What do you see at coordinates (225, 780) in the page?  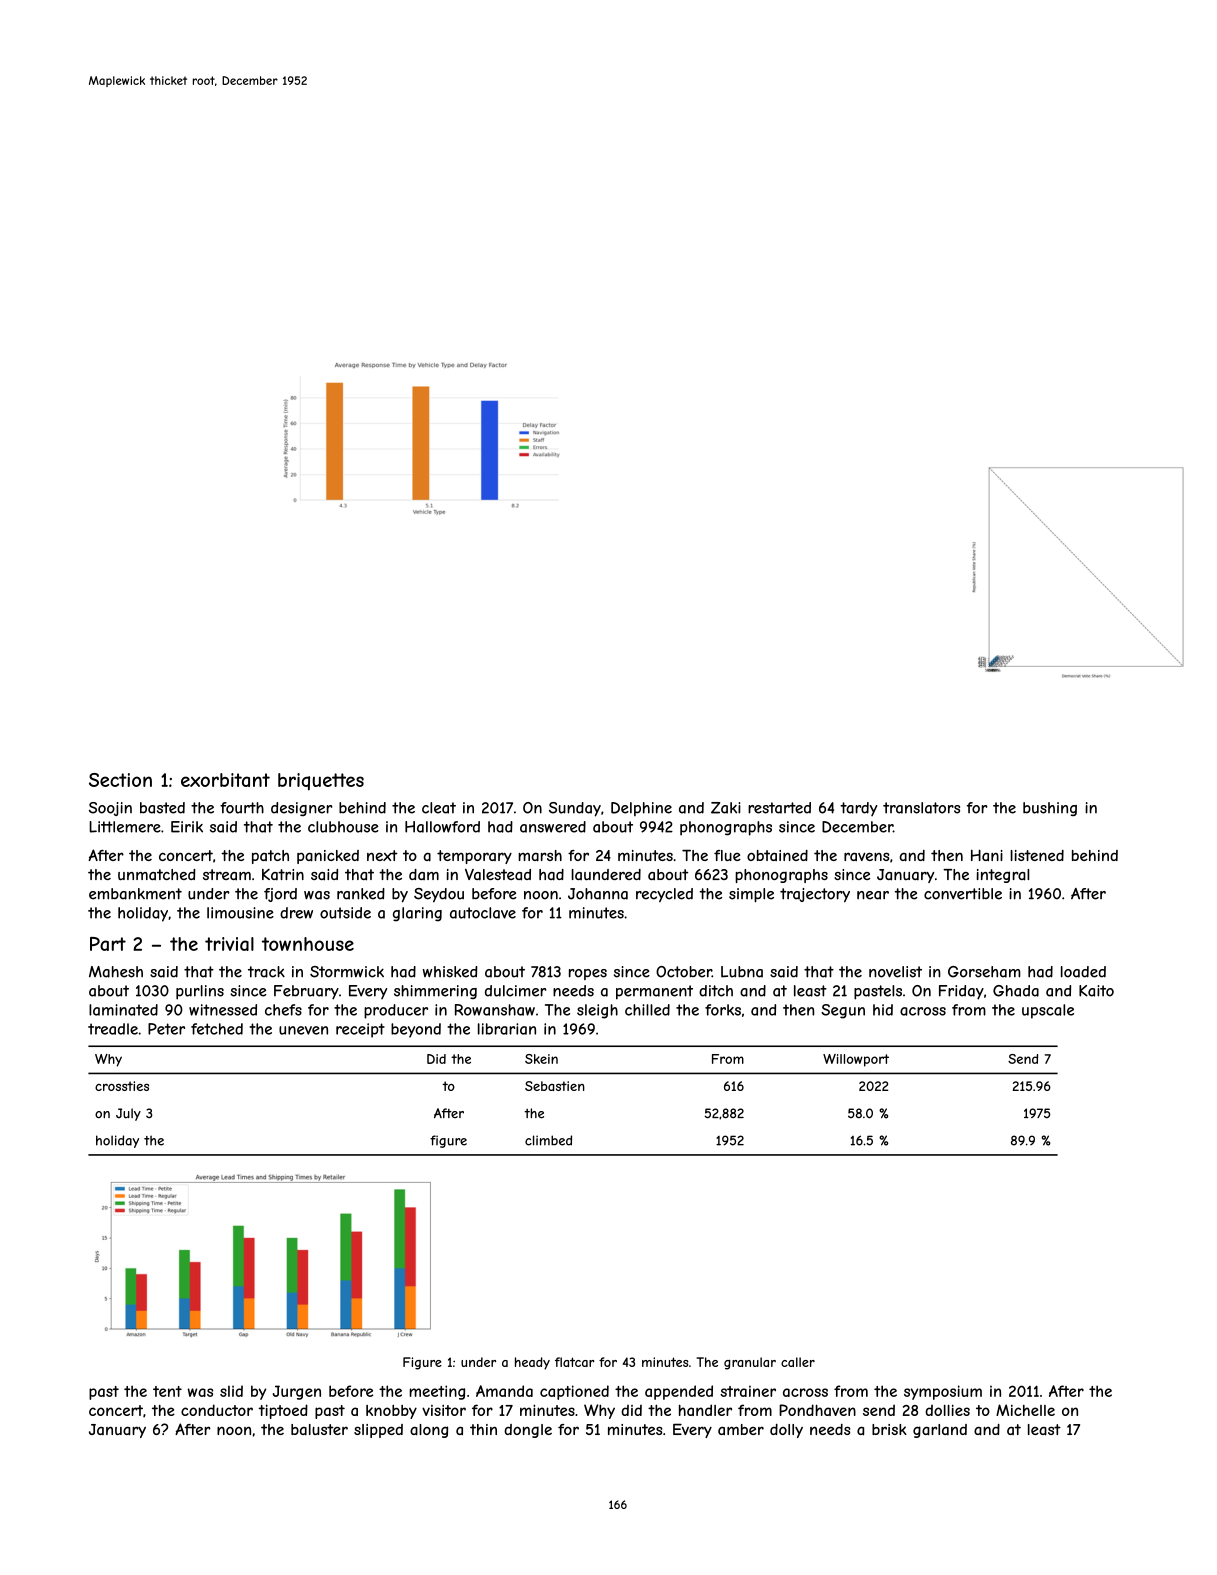 I see `exorbitant` at bounding box center [225, 780].
